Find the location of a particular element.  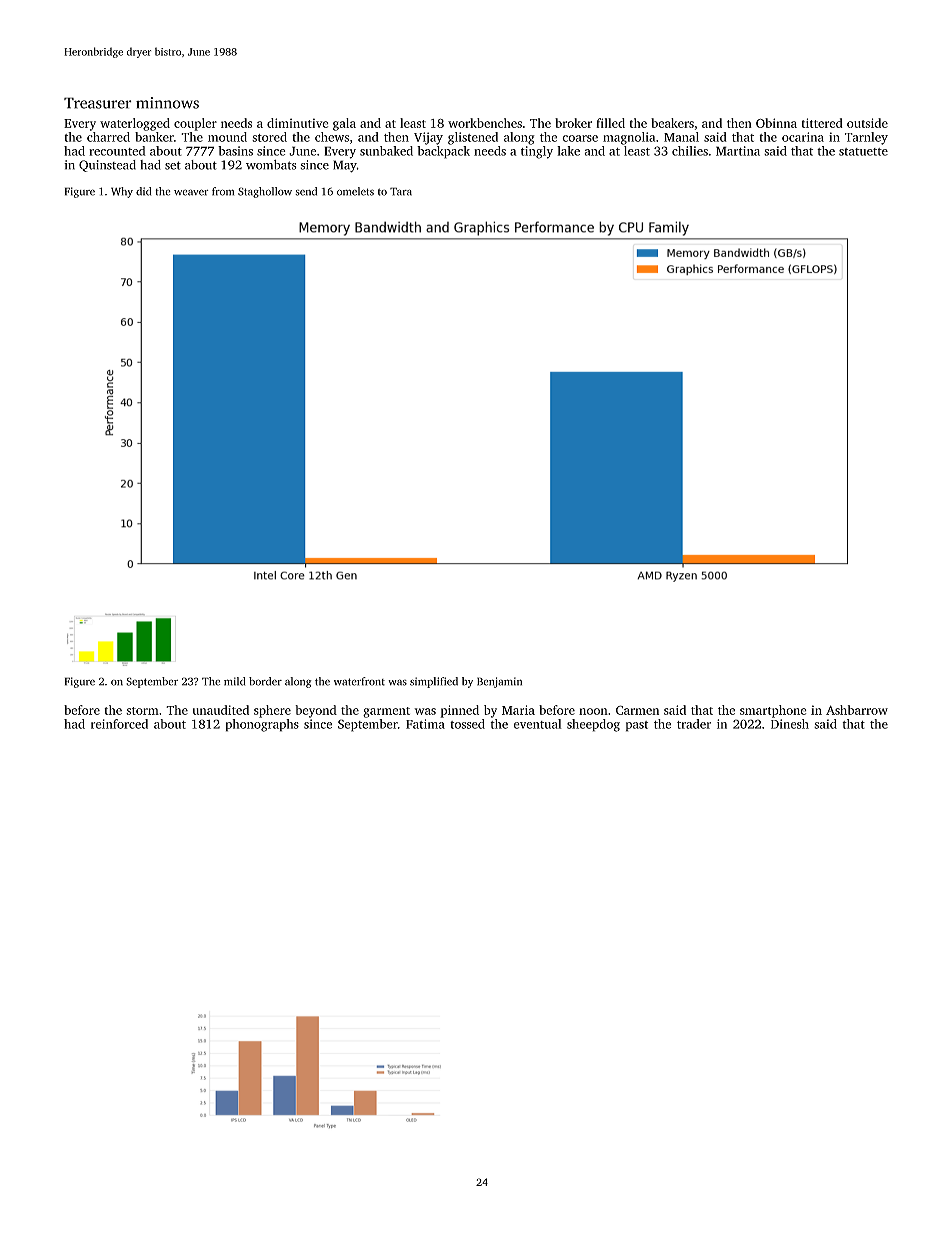

waterlogged is located at coordinates (135, 124).
